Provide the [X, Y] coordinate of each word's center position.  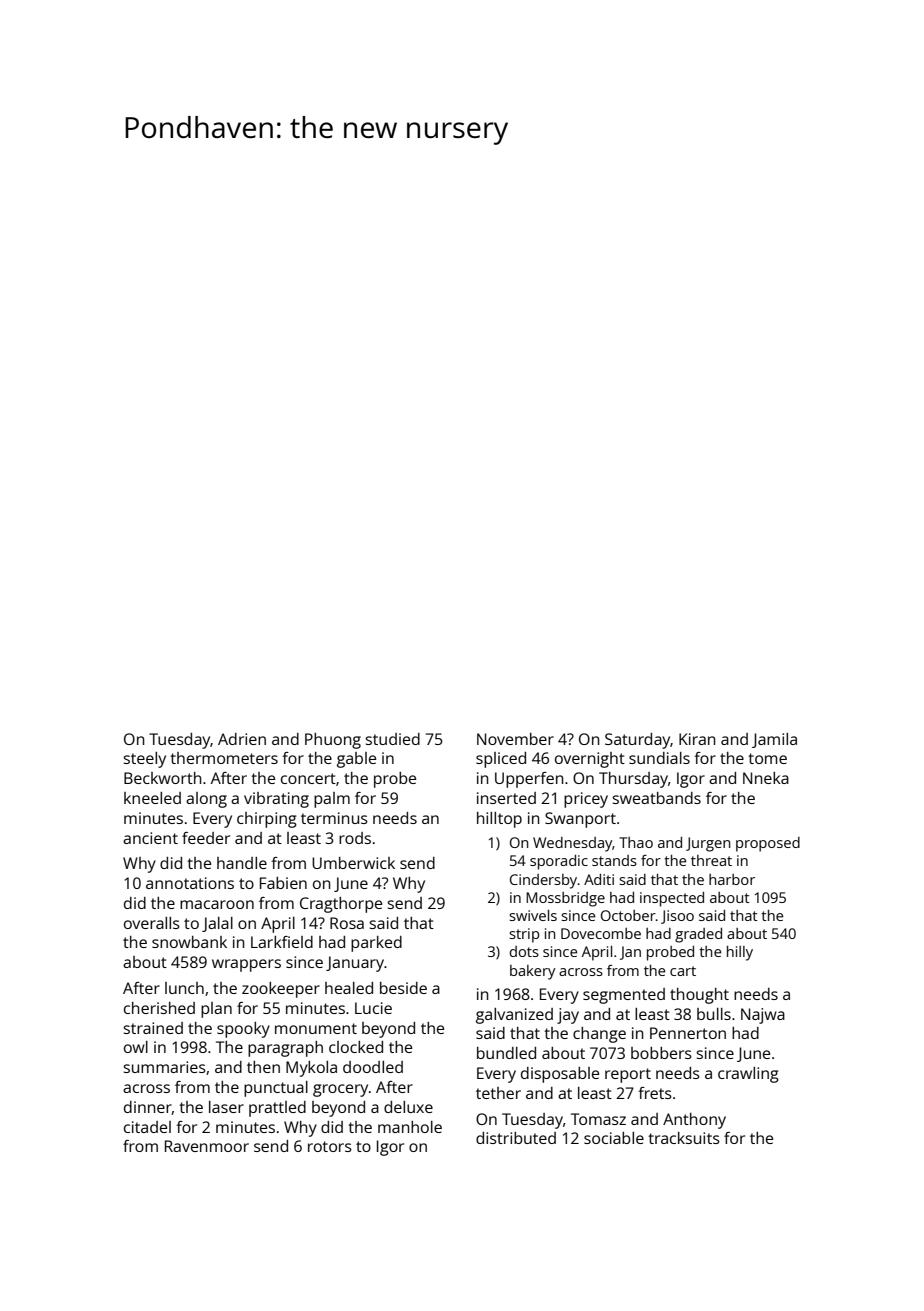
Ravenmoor [207, 1146]
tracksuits [684, 1138]
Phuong [333, 741]
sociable [614, 1138]
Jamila [774, 740]
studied [392, 739]
